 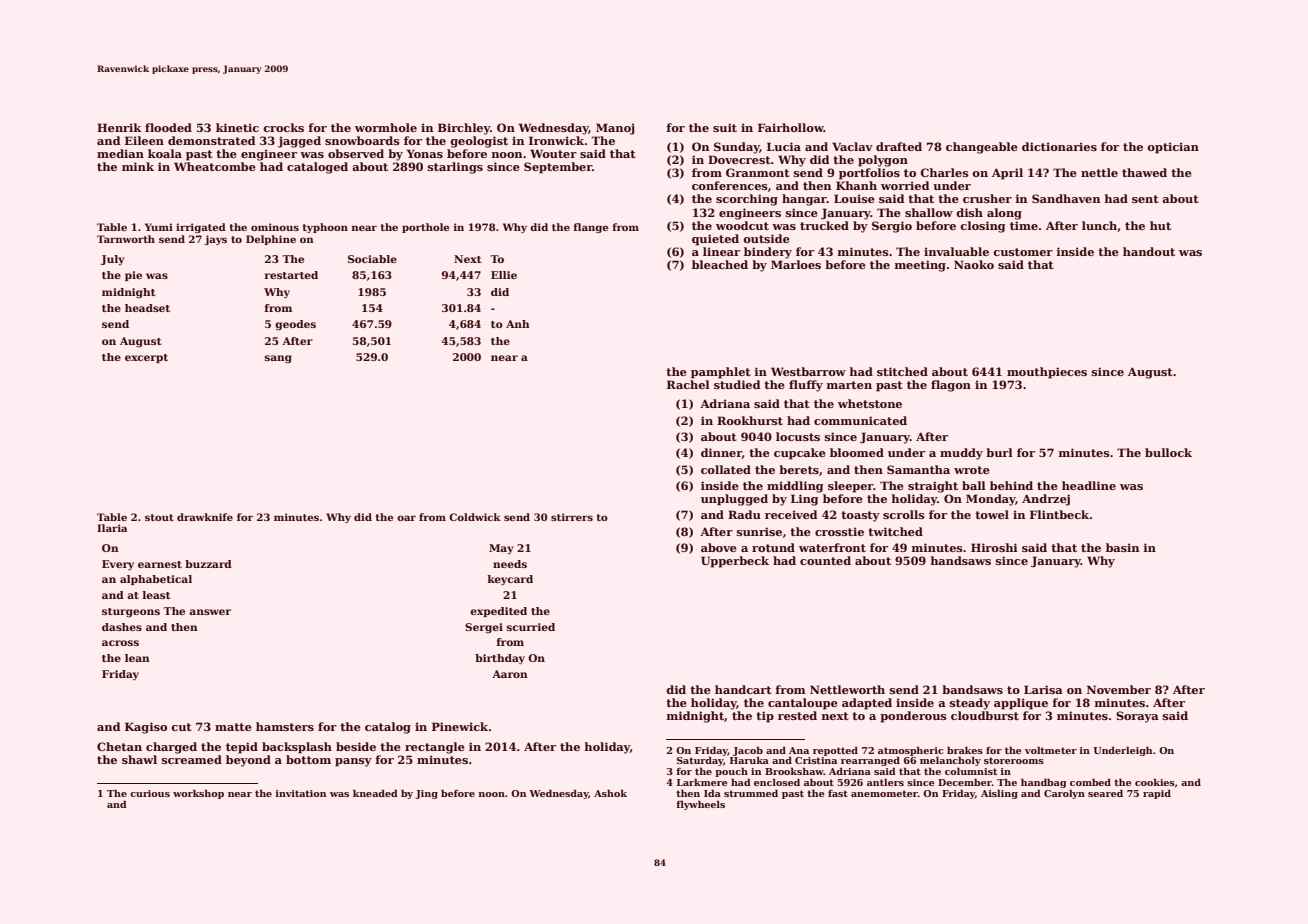 I want to click on Eileen, so click(x=144, y=140).
